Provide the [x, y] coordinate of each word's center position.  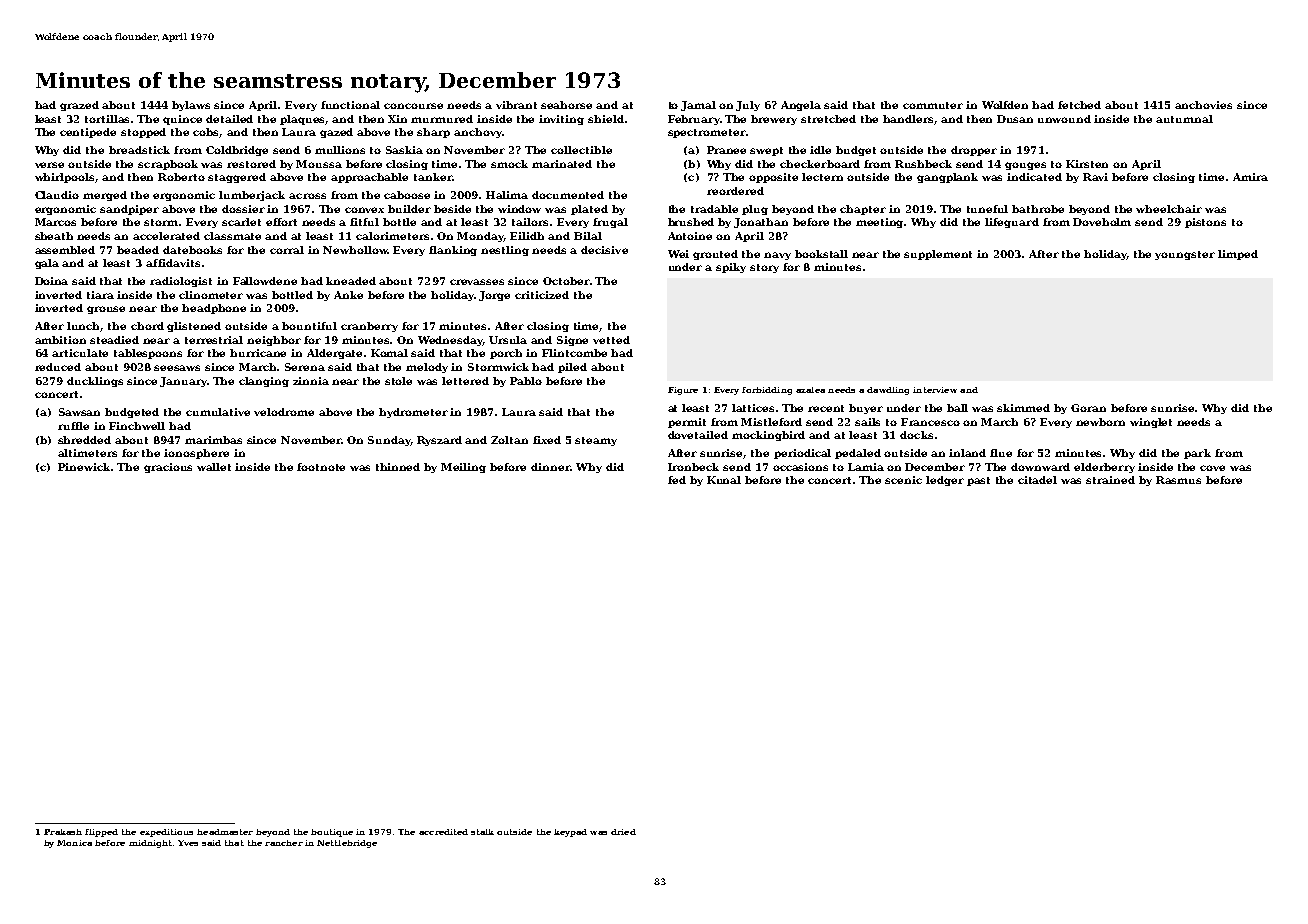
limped [1238, 255]
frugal [610, 223]
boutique [332, 833]
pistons [1205, 223]
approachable [369, 178]
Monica [74, 843]
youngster [1185, 255]
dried [623, 832]
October [566, 281]
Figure [683, 391]
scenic [903, 480]
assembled [65, 250]
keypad [570, 833]
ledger [945, 481]
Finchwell [137, 426]
